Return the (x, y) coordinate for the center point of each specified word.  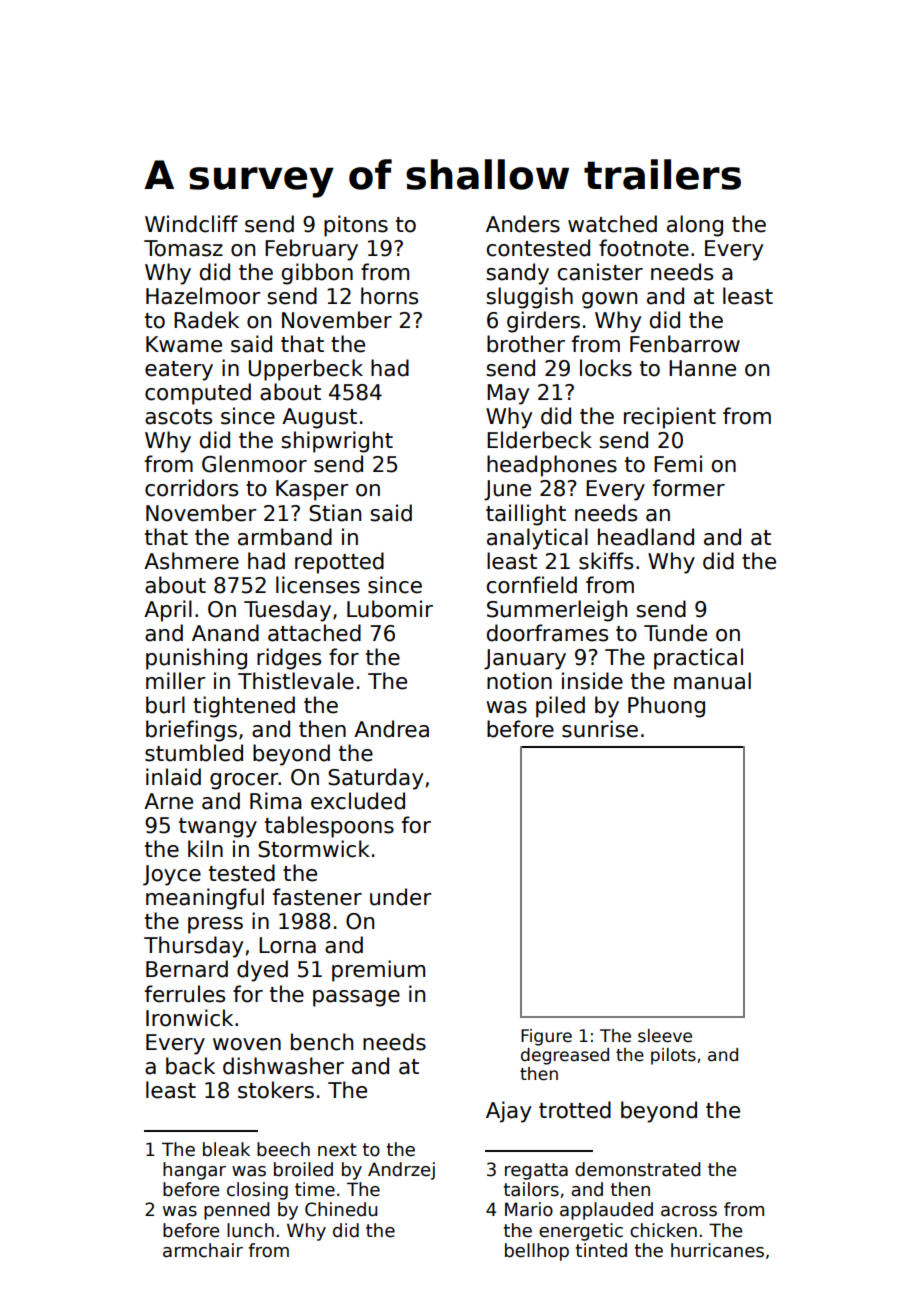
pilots (673, 1056)
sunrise (600, 729)
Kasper (312, 490)
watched (612, 224)
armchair (203, 1250)
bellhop (537, 1252)
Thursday (193, 947)
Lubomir (390, 609)
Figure (546, 1037)
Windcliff (191, 224)
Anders (523, 224)
